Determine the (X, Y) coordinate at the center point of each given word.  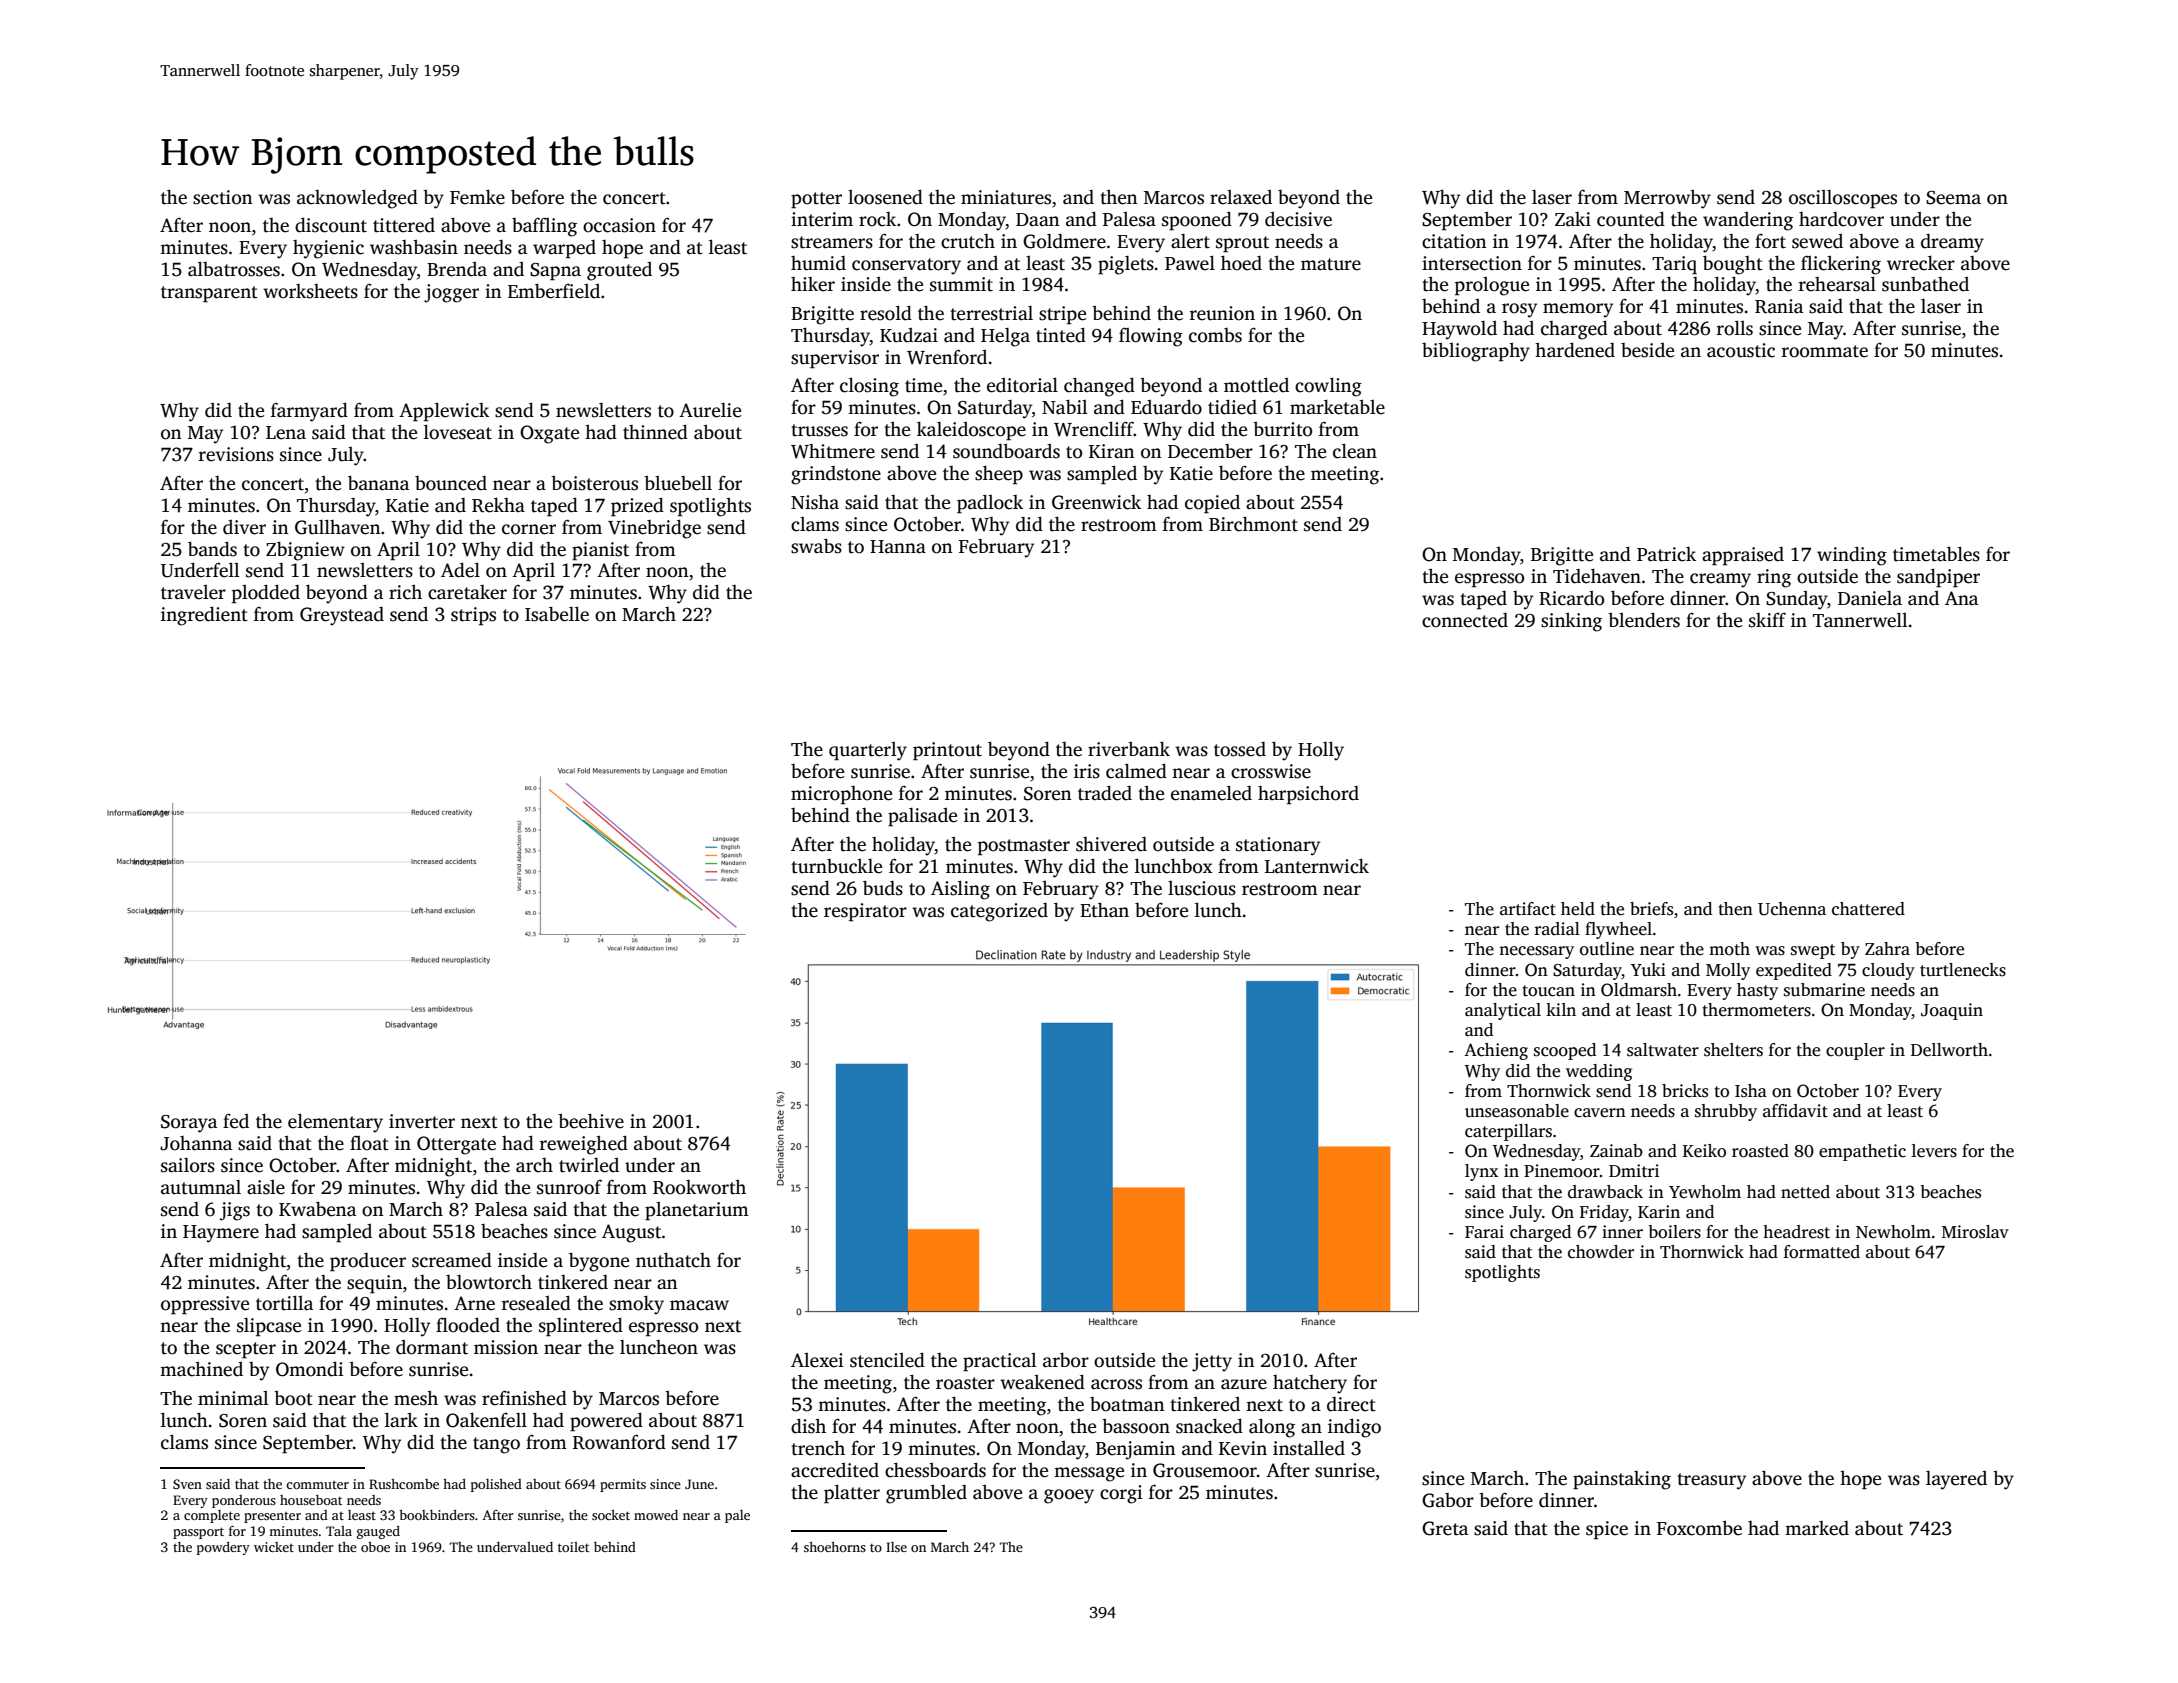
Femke (477, 197)
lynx (1481, 1172)
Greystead (342, 616)
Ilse (896, 1547)
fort (1770, 241)
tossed (1240, 749)
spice (1607, 1530)
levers (1934, 1151)
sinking (1571, 622)
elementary (335, 1123)
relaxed (1241, 197)
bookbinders (437, 1515)
